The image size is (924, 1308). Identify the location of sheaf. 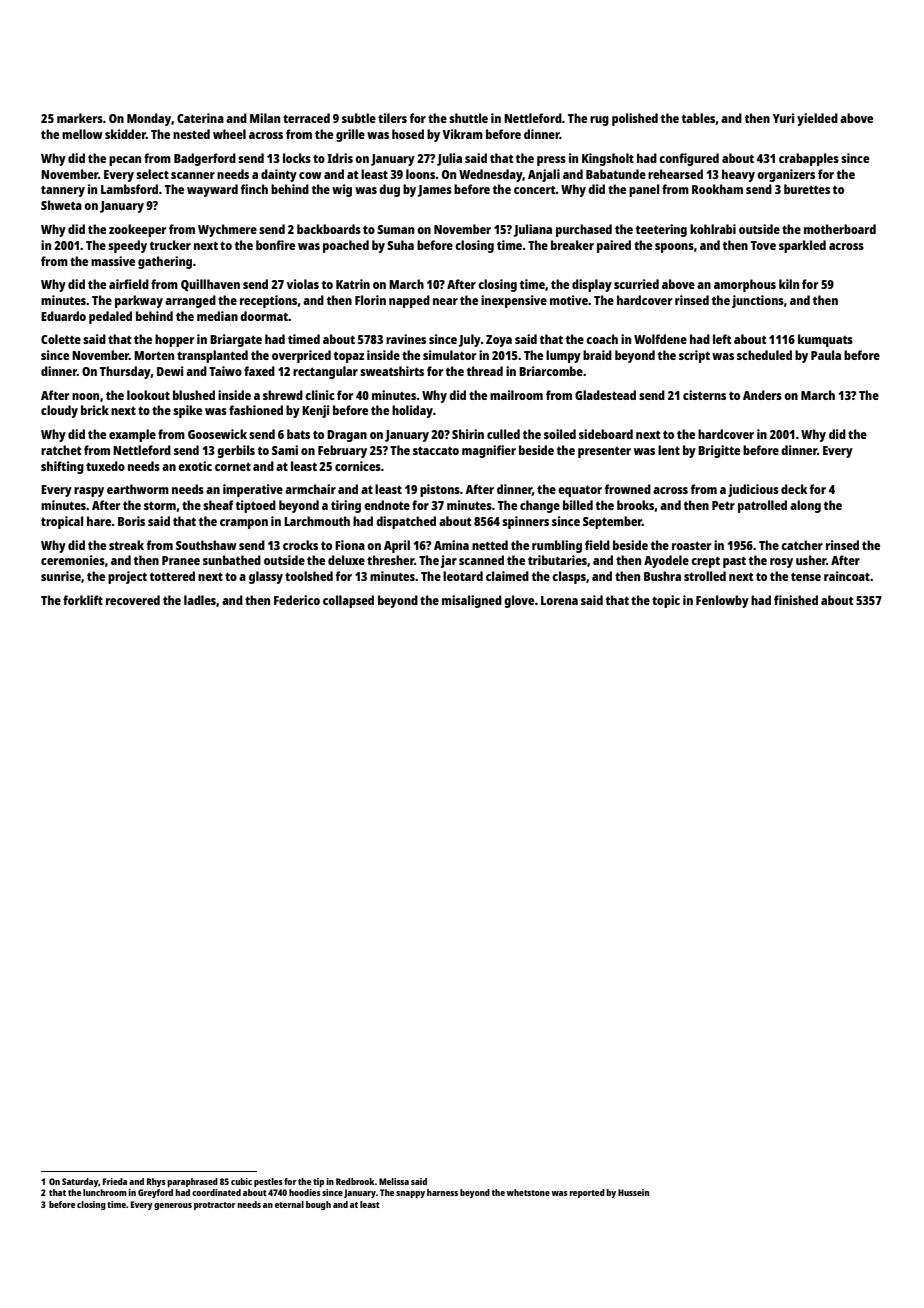
(218, 505).
